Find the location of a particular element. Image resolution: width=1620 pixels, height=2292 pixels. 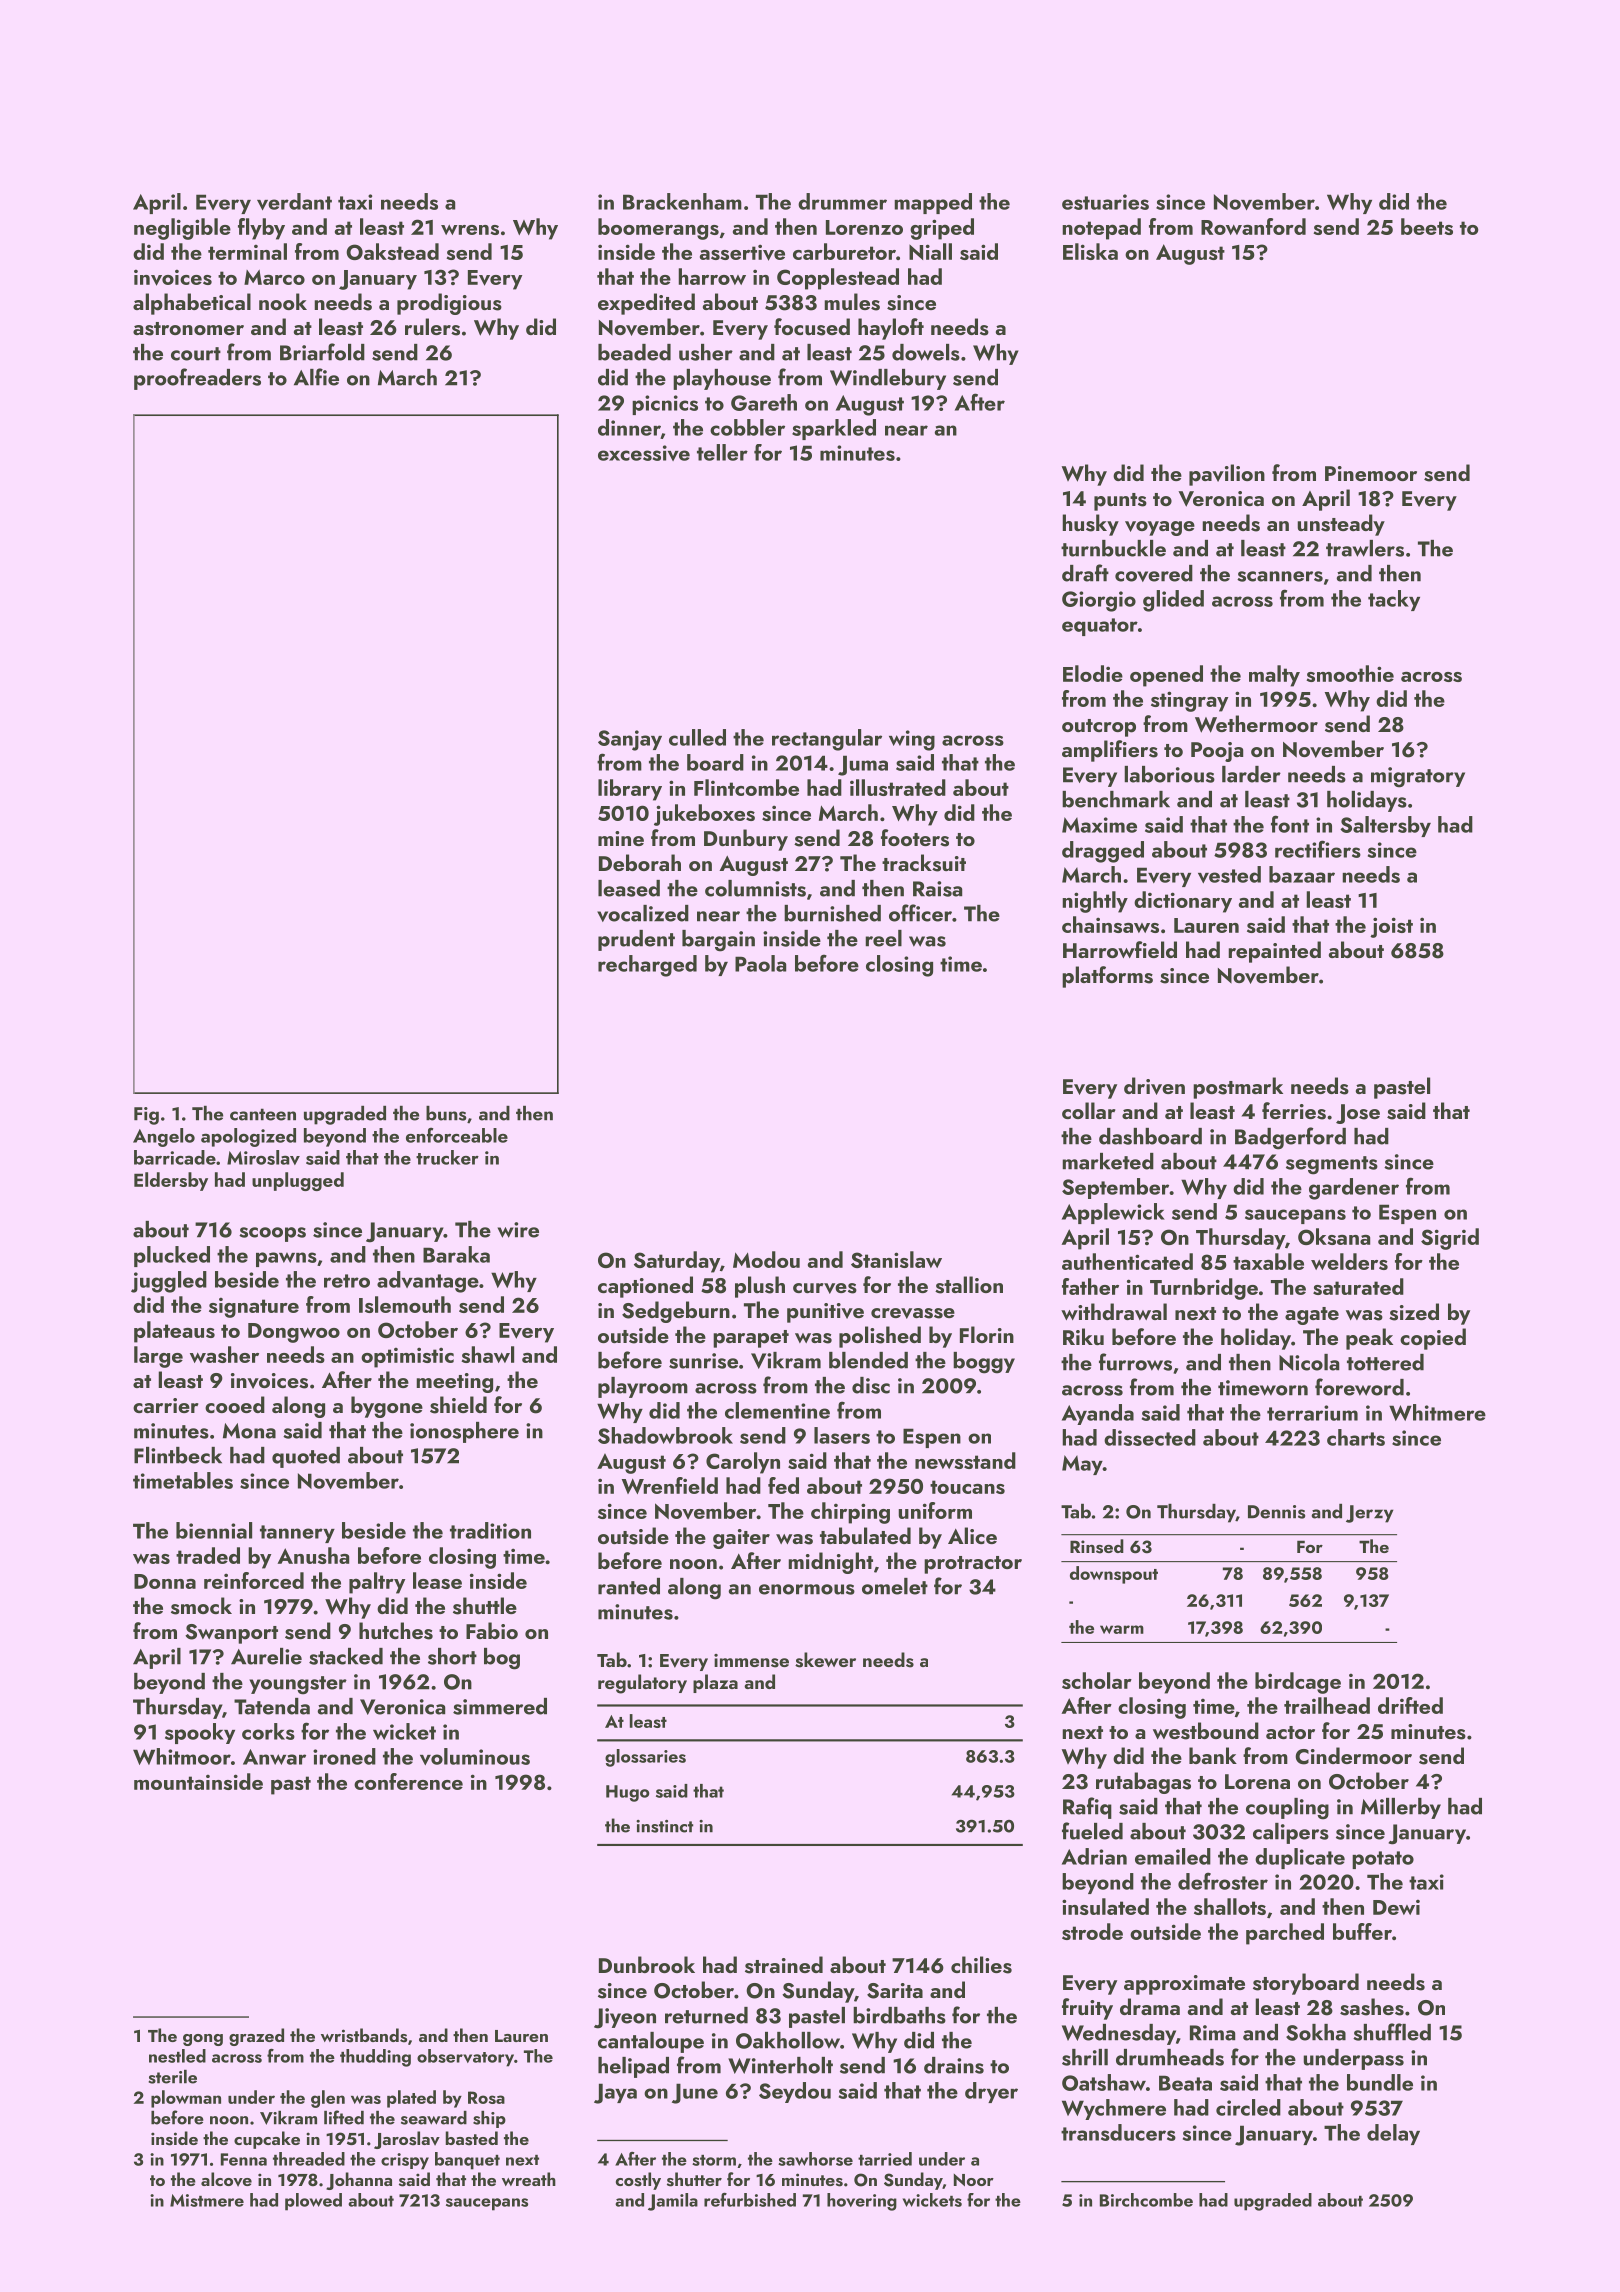

September is located at coordinates (1116, 1188).
